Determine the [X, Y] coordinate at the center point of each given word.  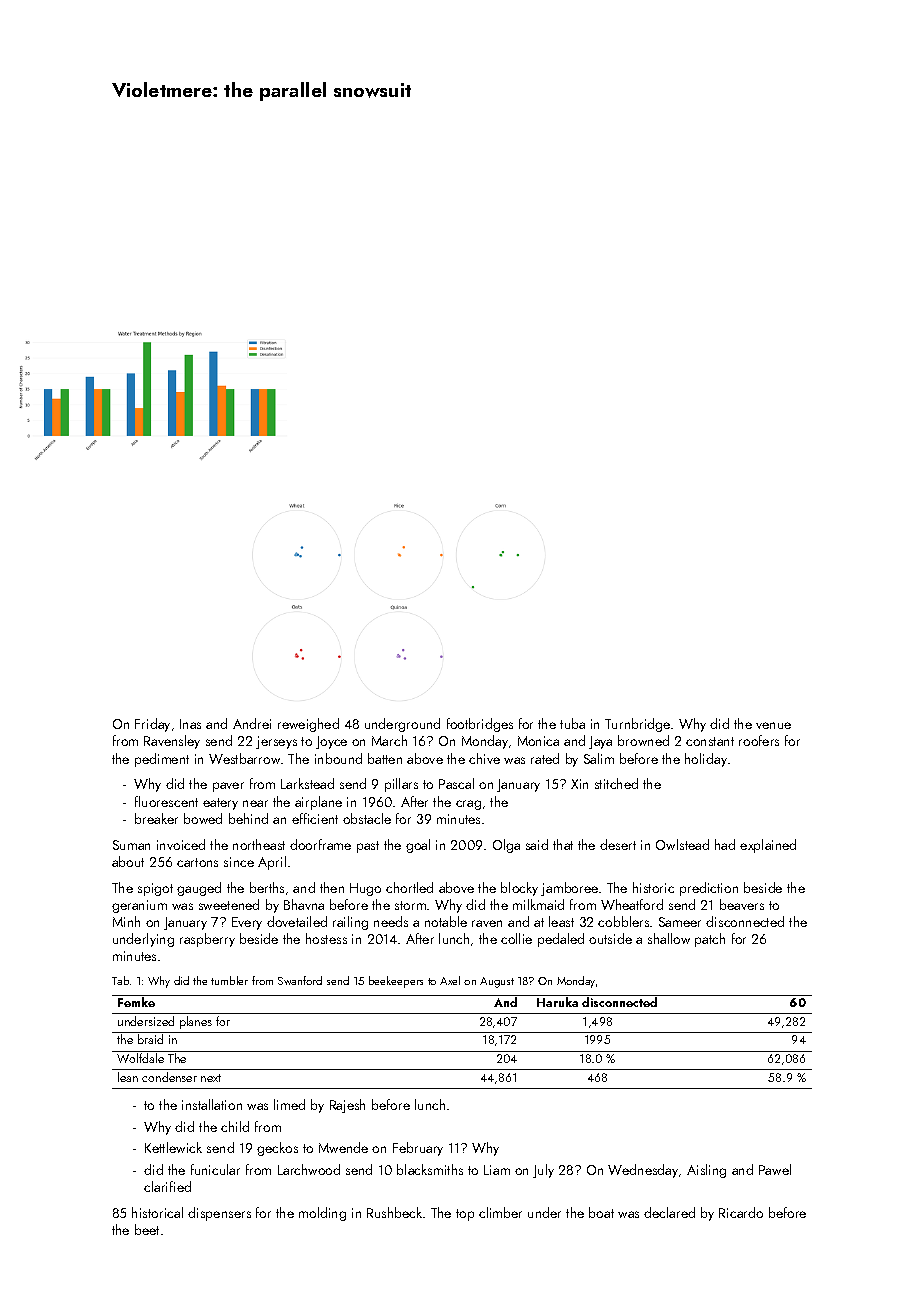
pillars [401, 785]
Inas [190, 724]
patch [710, 940]
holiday [706, 760]
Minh [126, 921]
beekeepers [396, 982]
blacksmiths [430, 1169]
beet [147, 1229]
